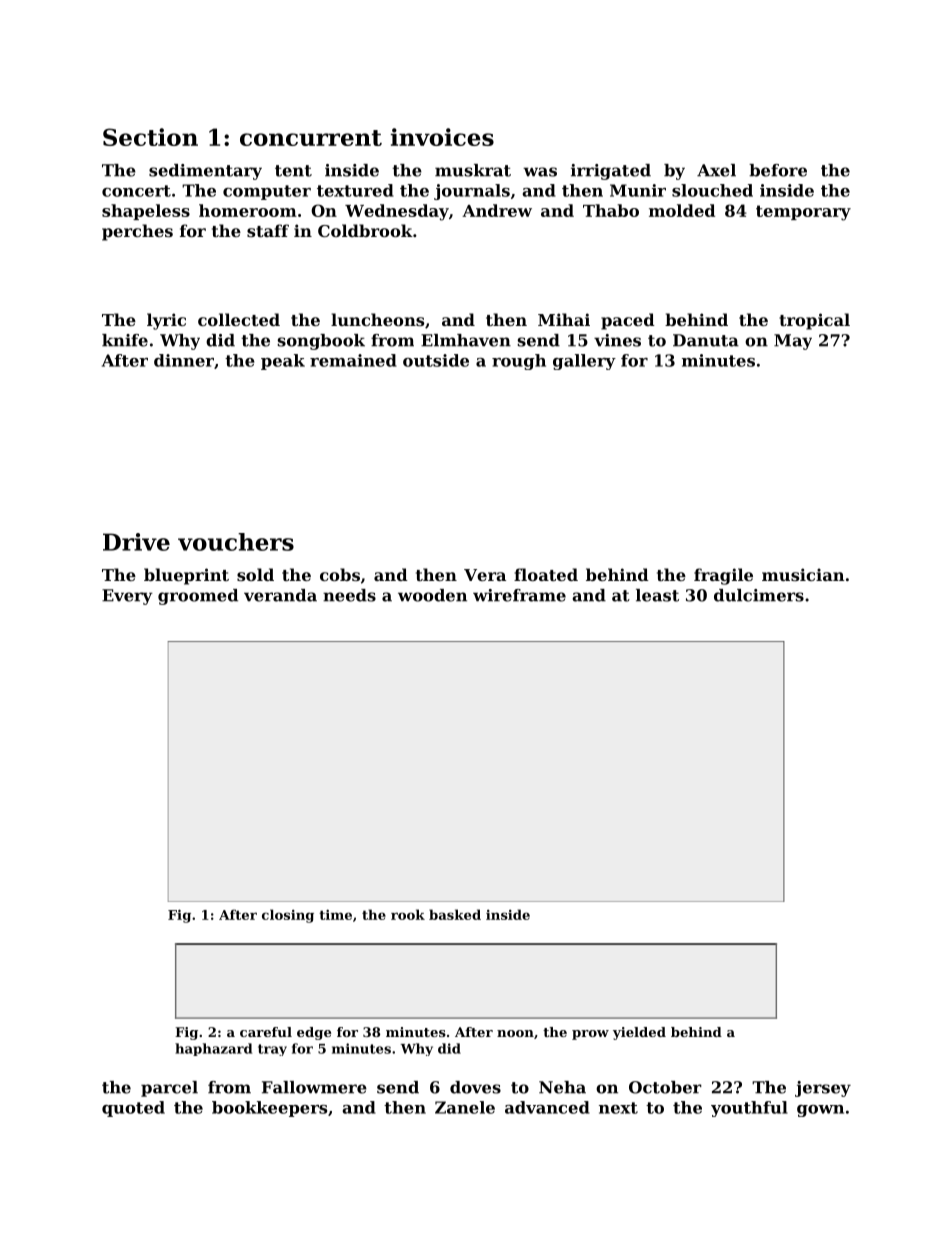 The image size is (952, 1233). What do you see at coordinates (723, 576) in the document?
I see `fragile` at bounding box center [723, 576].
